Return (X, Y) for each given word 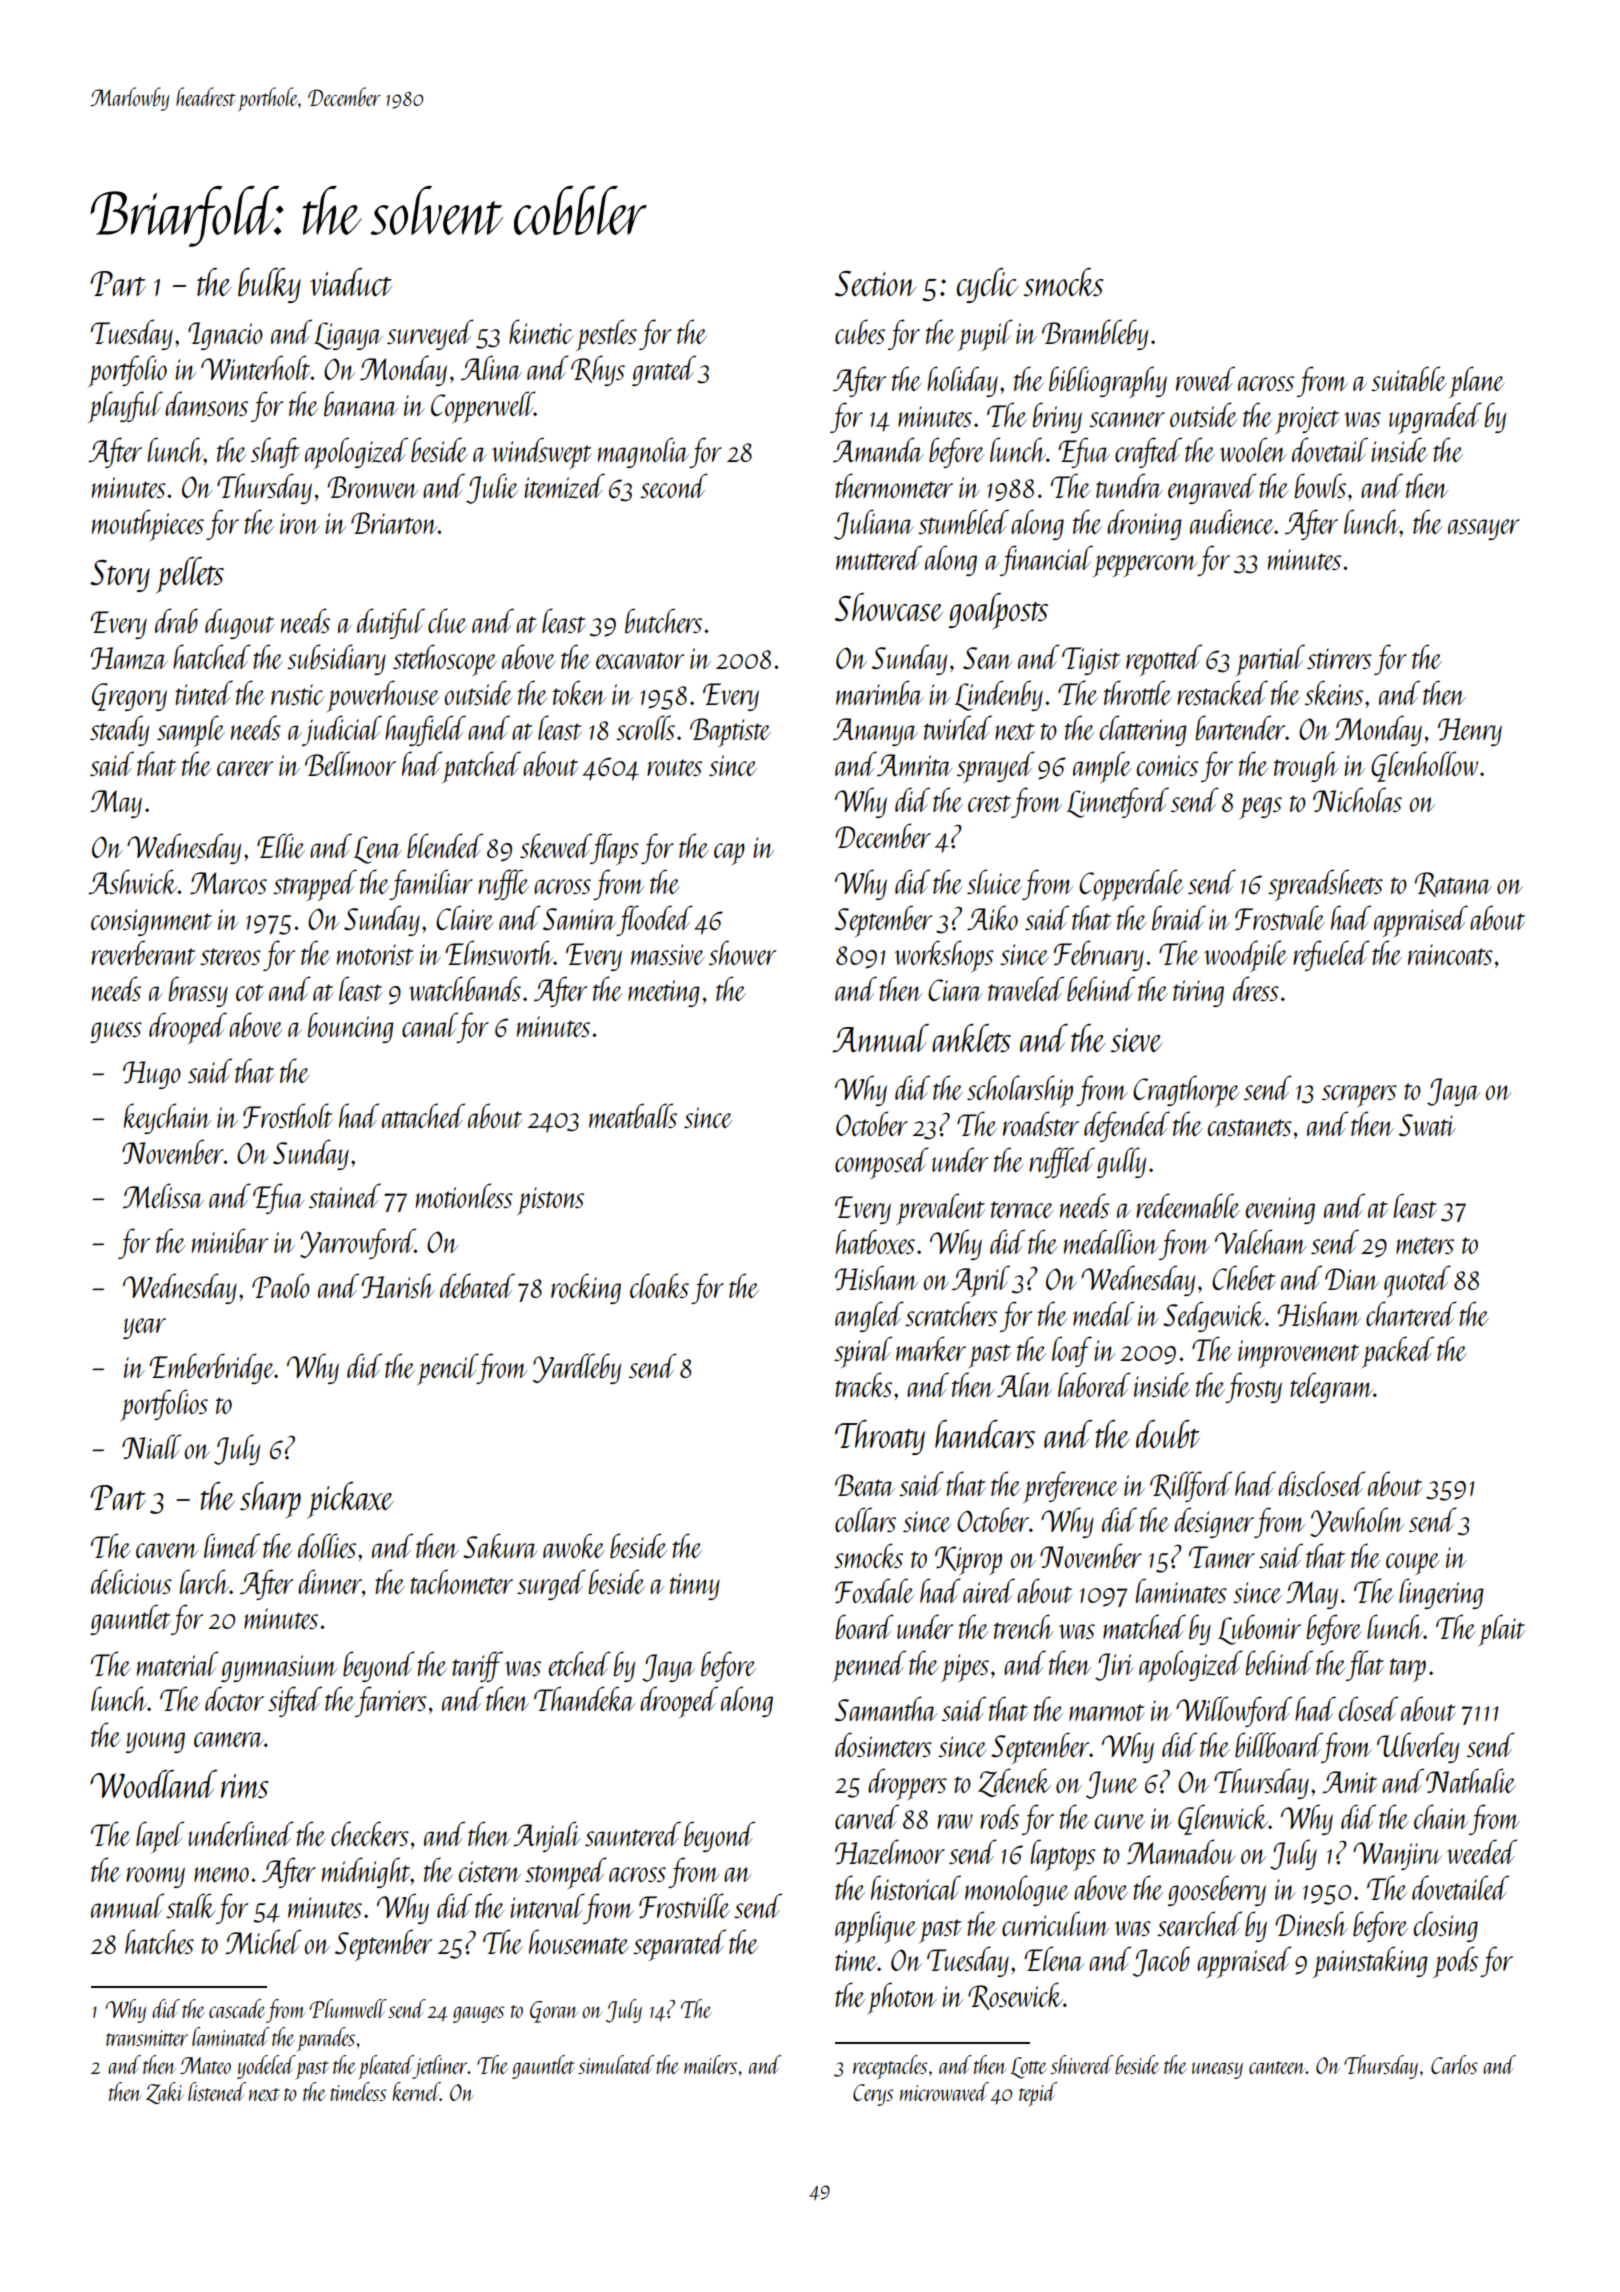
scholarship (1020, 1091)
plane (1477, 382)
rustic (298, 694)
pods (1455, 1962)
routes (674, 767)
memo (221, 1874)
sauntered (633, 1833)
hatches (159, 1941)
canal (430, 1024)
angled (869, 1316)
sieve (1136, 1040)
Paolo (281, 1285)
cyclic (988, 285)
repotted (1164, 660)
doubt (1168, 1434)
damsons (206, 403)
